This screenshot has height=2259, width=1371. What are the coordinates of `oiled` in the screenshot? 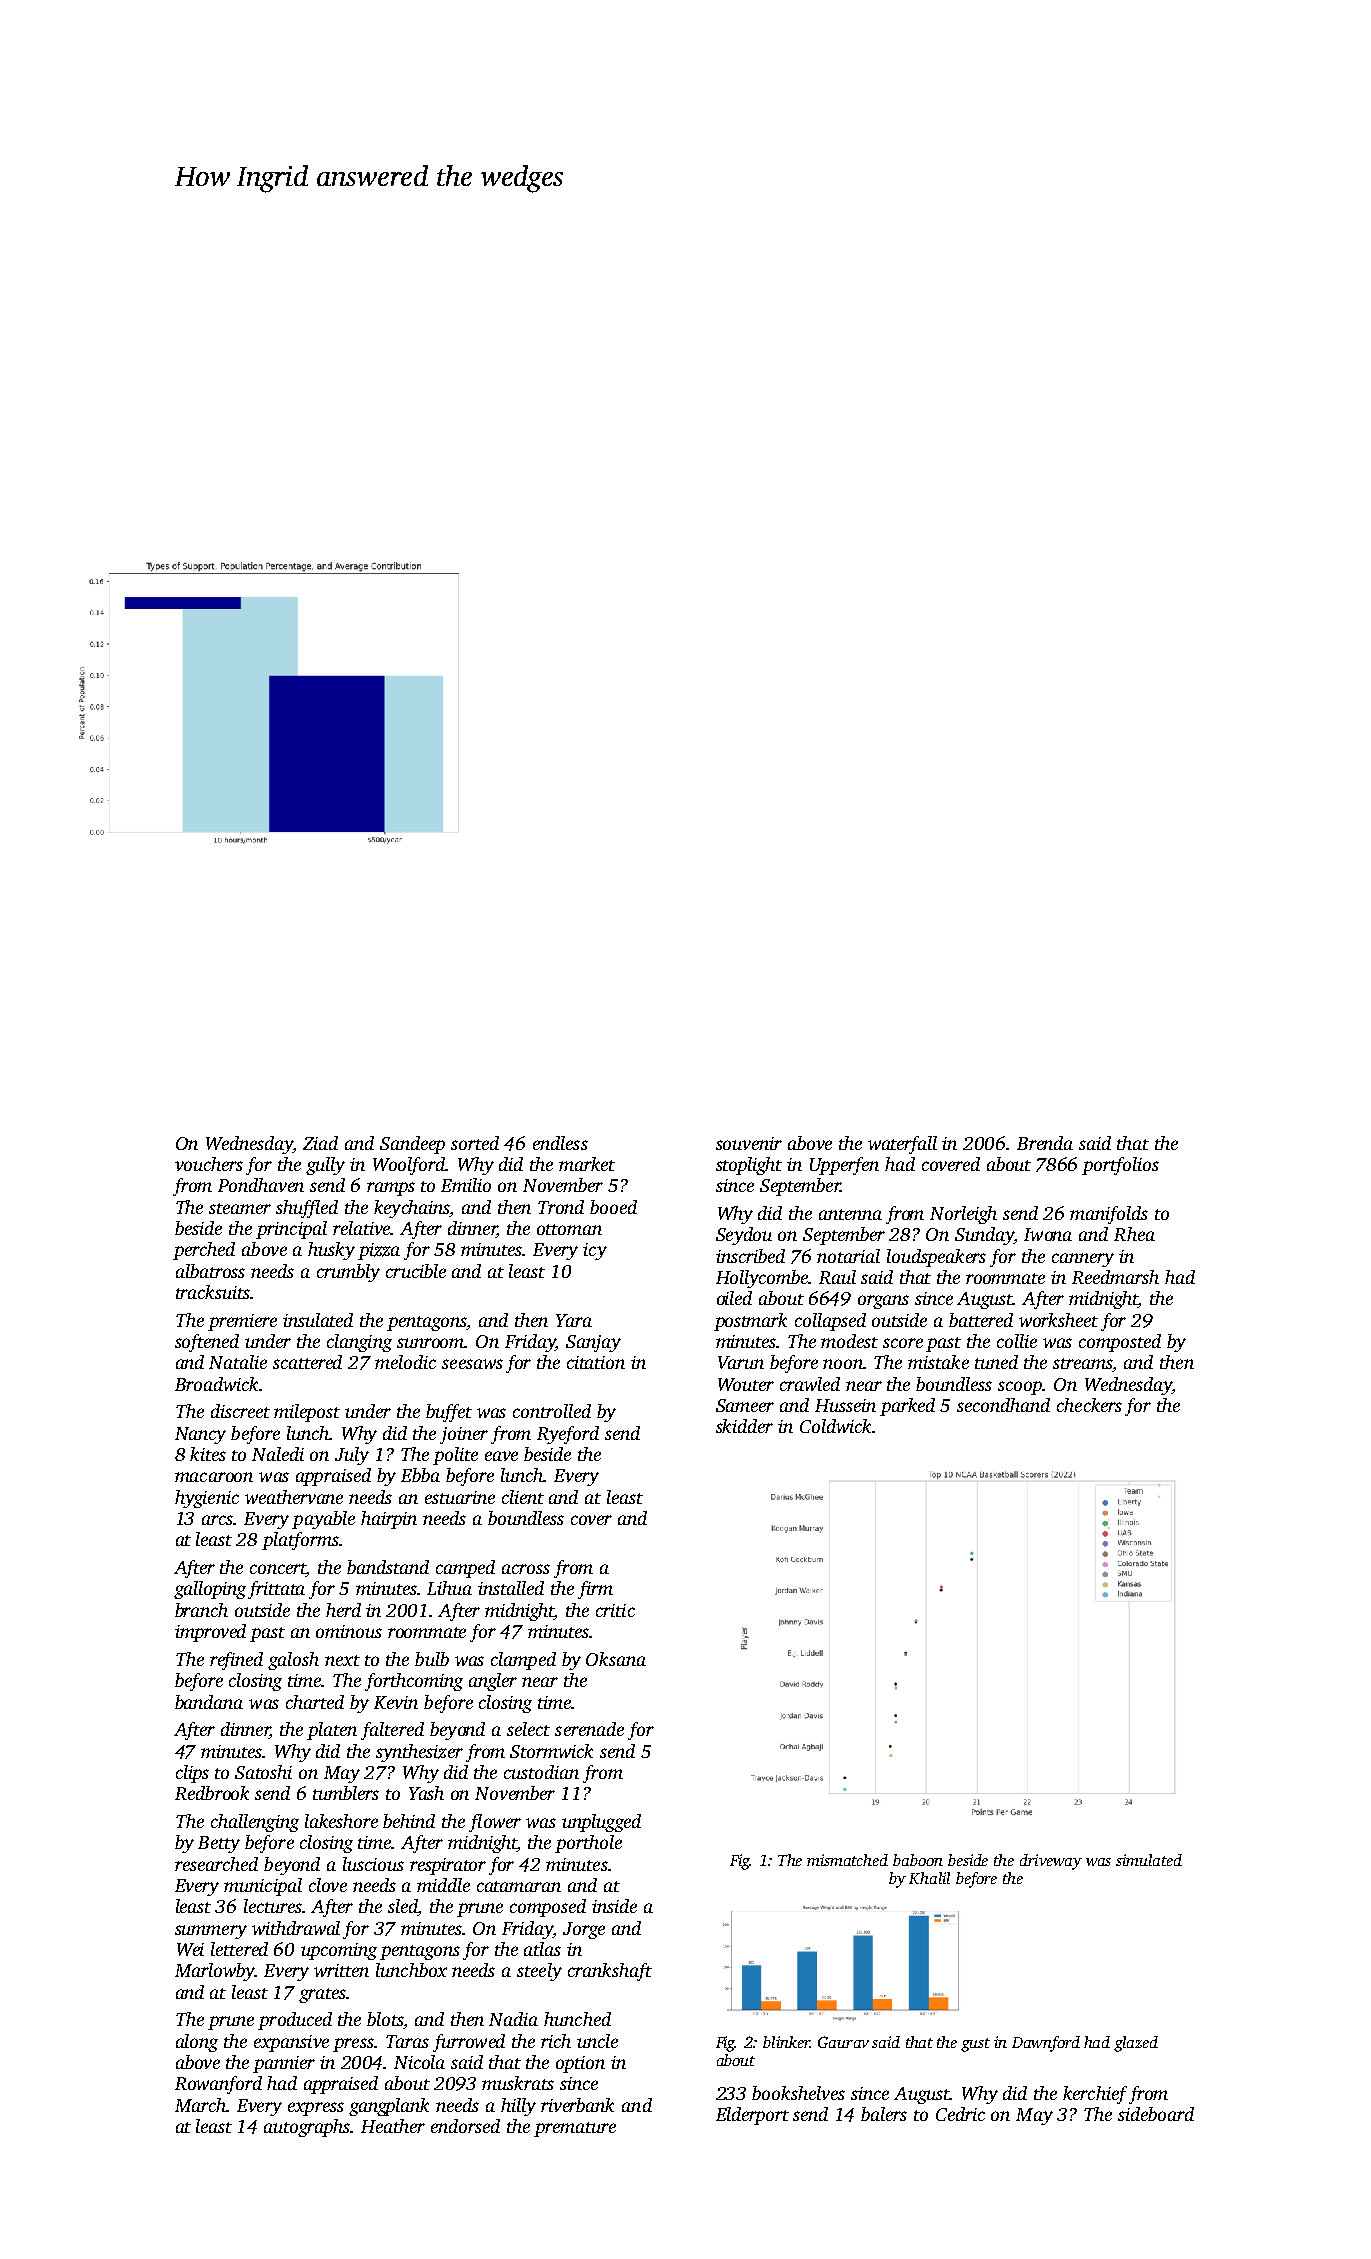 It's located at (734, 1298).
